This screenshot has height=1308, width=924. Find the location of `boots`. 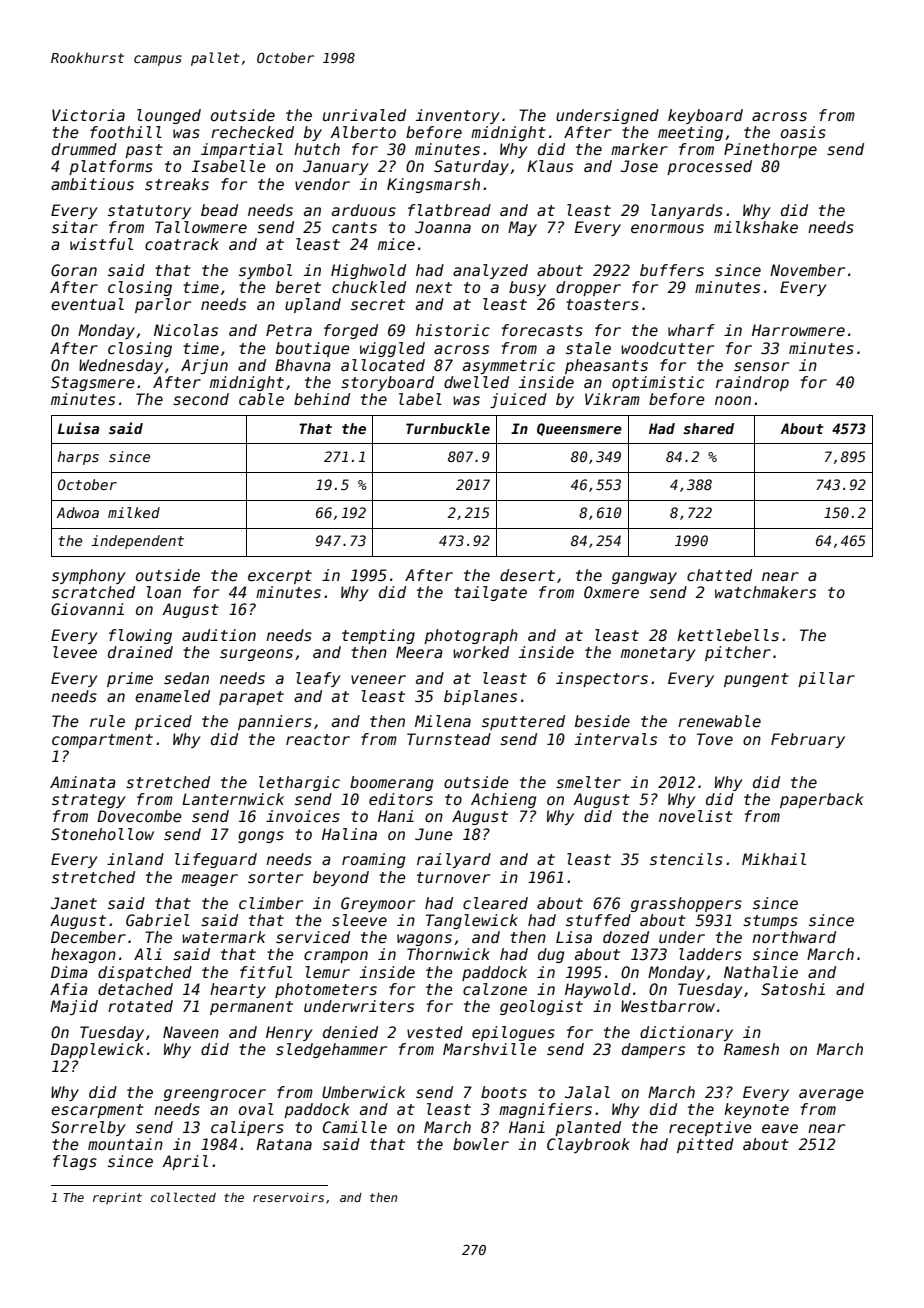

boots is located at coordinates (504, 1092).
